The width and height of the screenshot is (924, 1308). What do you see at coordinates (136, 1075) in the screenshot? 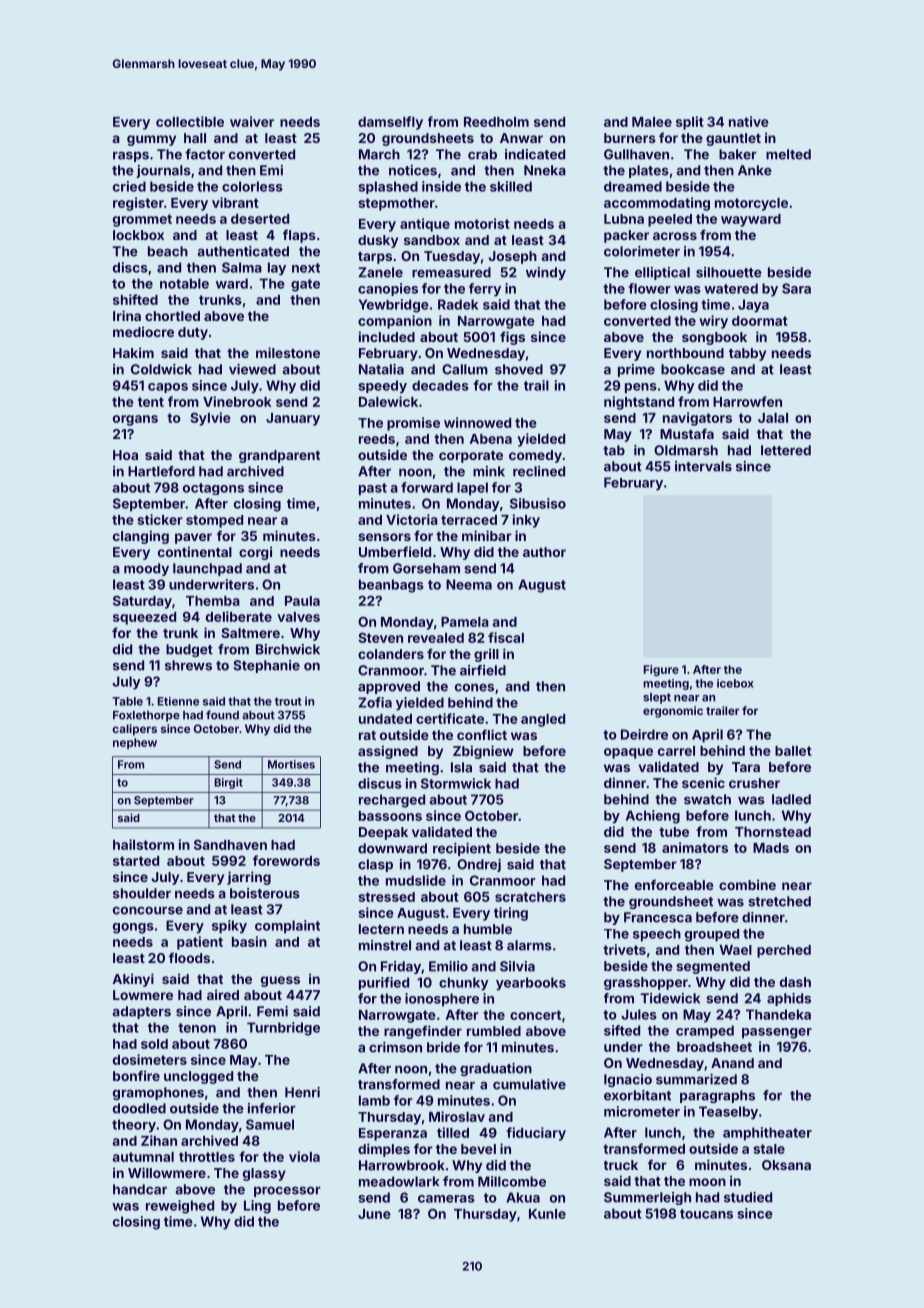
I see `bonfire` at bounding box center [136, 1075].
